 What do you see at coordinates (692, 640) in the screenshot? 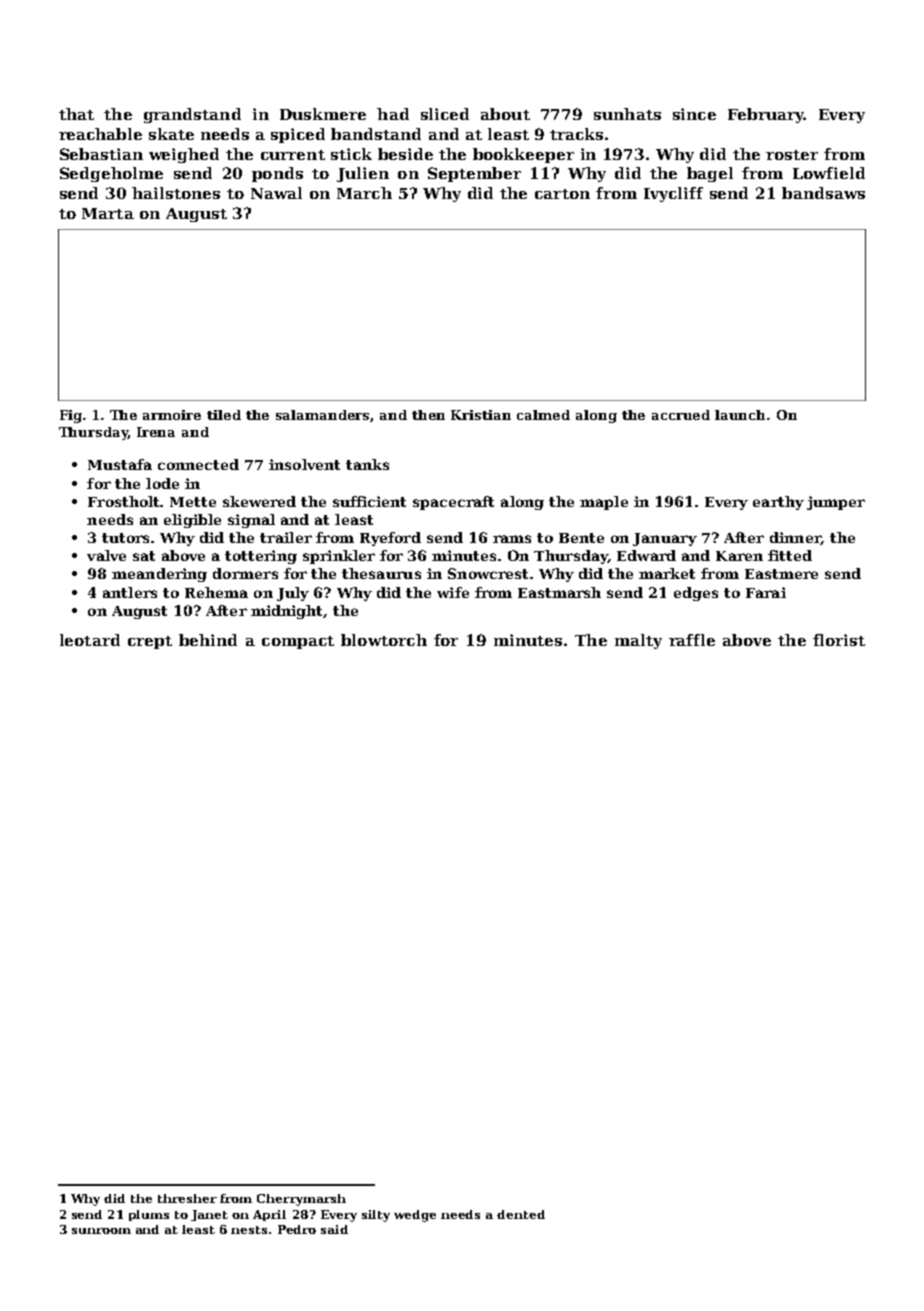
I see `raffle` at bounding box center [692, 640].
